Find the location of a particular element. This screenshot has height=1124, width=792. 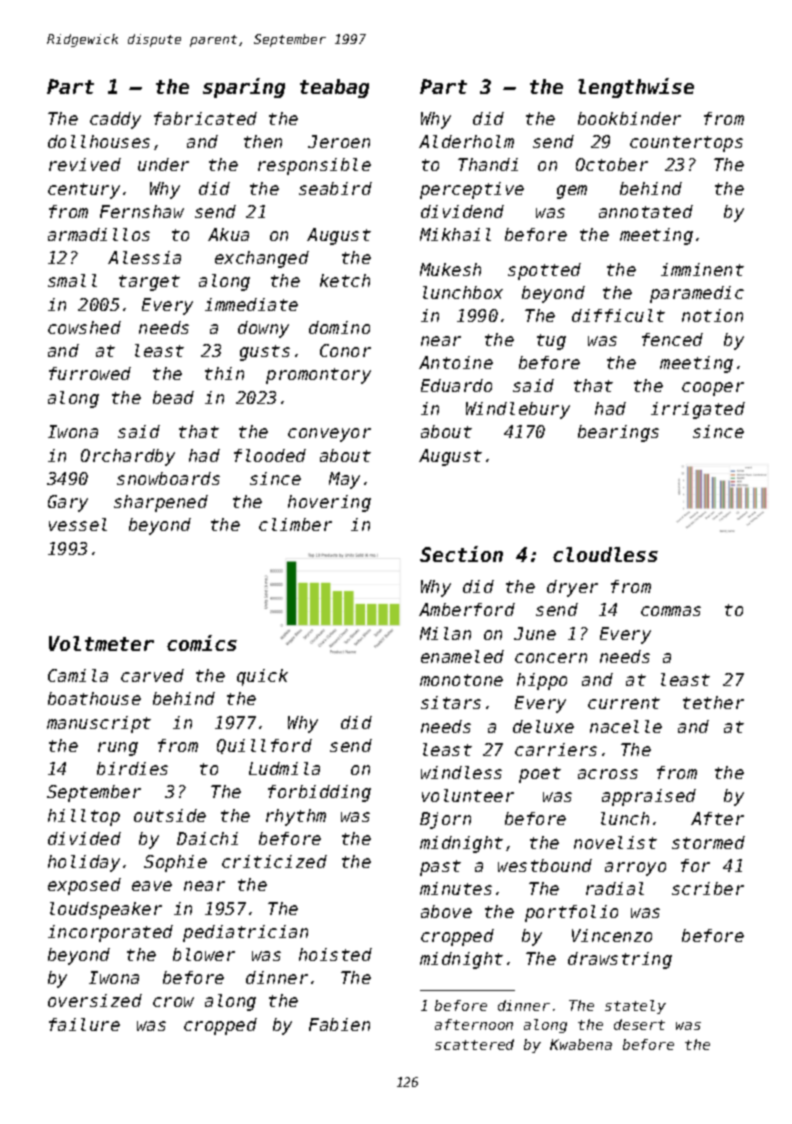

Alderholm is located at coordinates (466, 141).
